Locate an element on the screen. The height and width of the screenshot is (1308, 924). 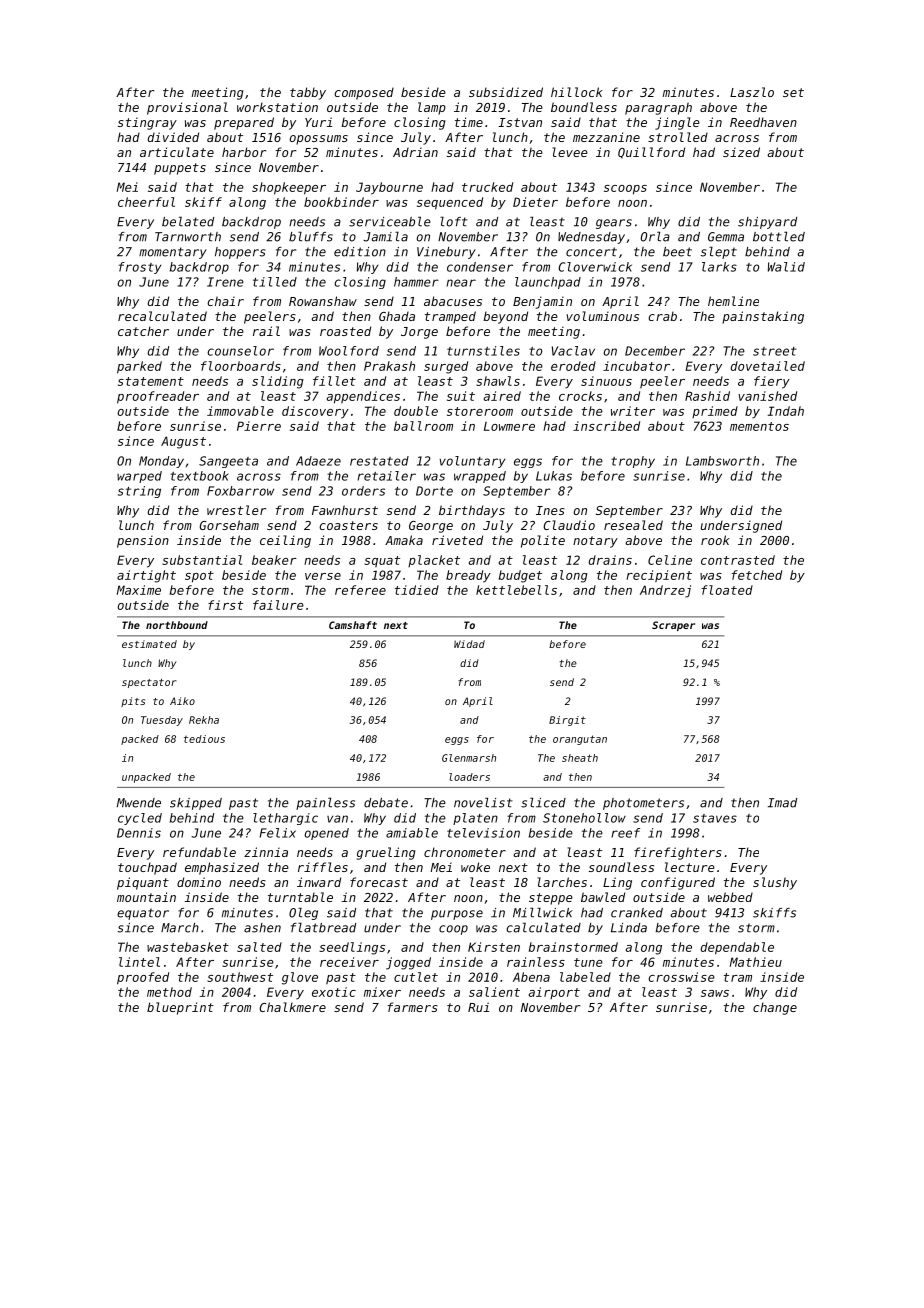
floated is located at coordinates (727, 590).
